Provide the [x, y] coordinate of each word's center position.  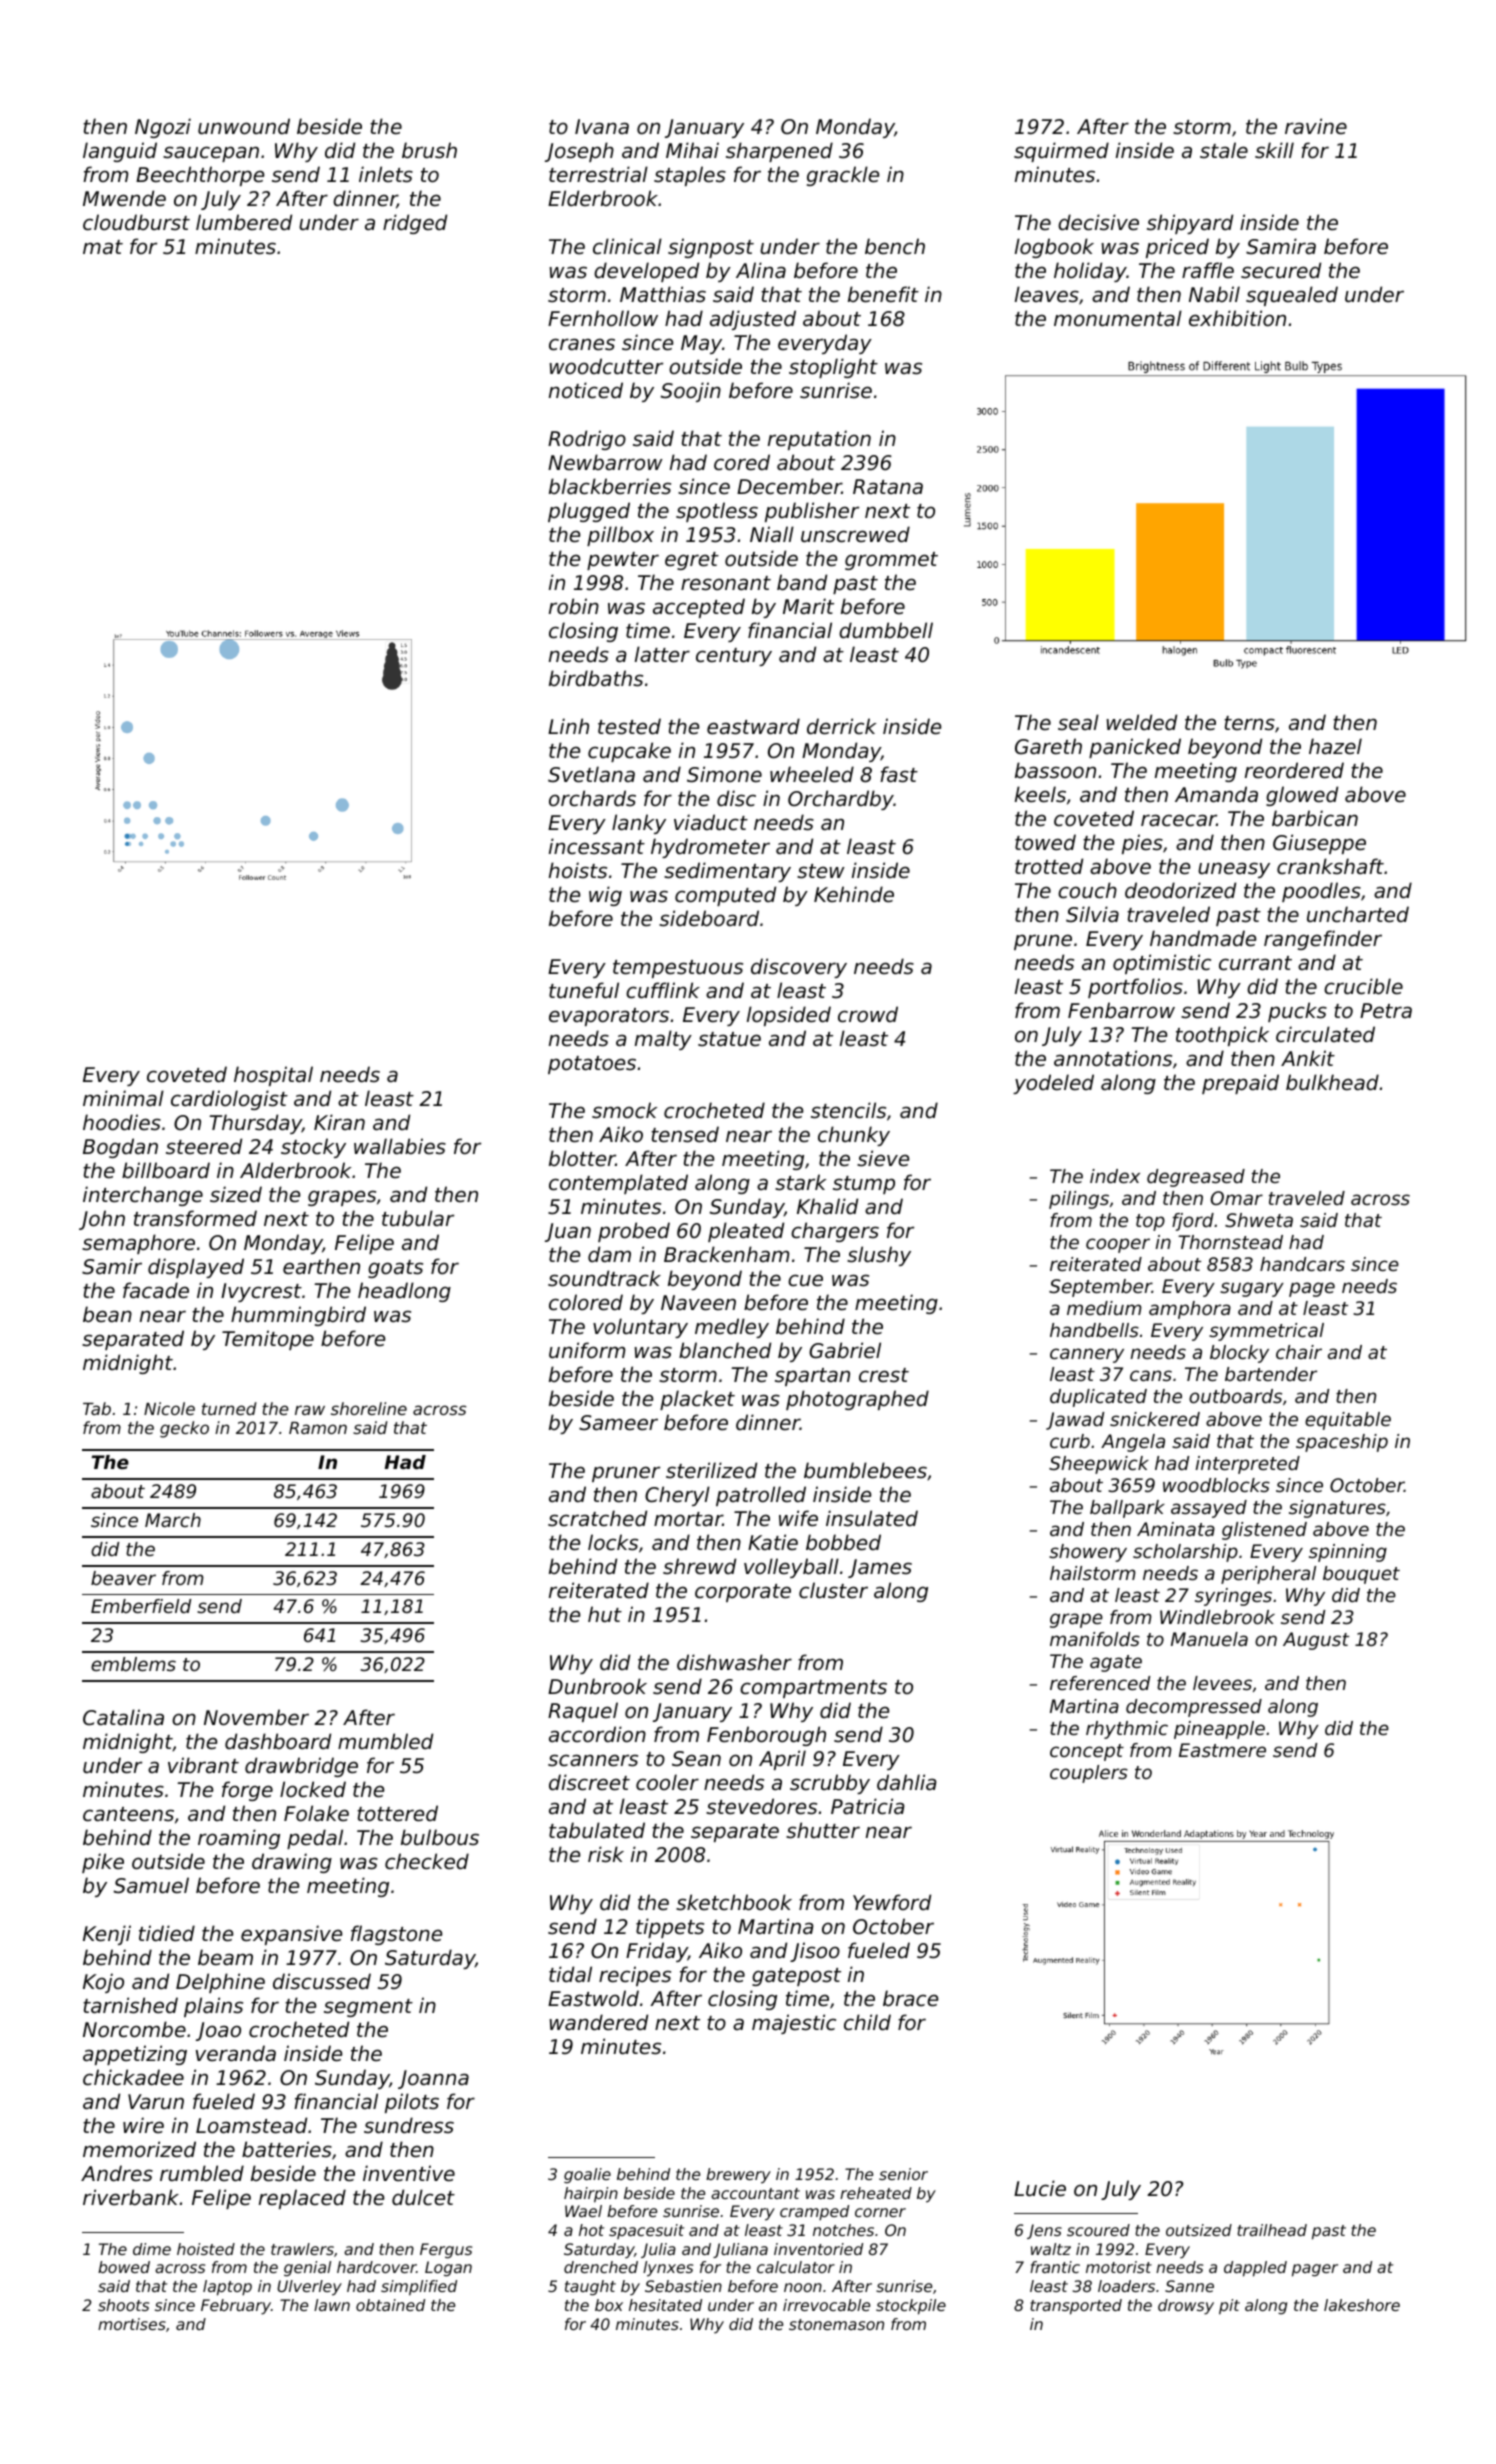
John [102, 1220]
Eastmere [1222, 1750]
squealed [1292, 296]
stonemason [836, 2324]
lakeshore [1362, 2305]
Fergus [446, 2251]
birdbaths [596, 678]
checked [427, 1861]
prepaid [1240, 1084]
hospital [273, 1076]
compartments [813, 1689]
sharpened [779, 152]
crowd [868, 1014]
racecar [1179, 820]
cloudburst [136, 222]
